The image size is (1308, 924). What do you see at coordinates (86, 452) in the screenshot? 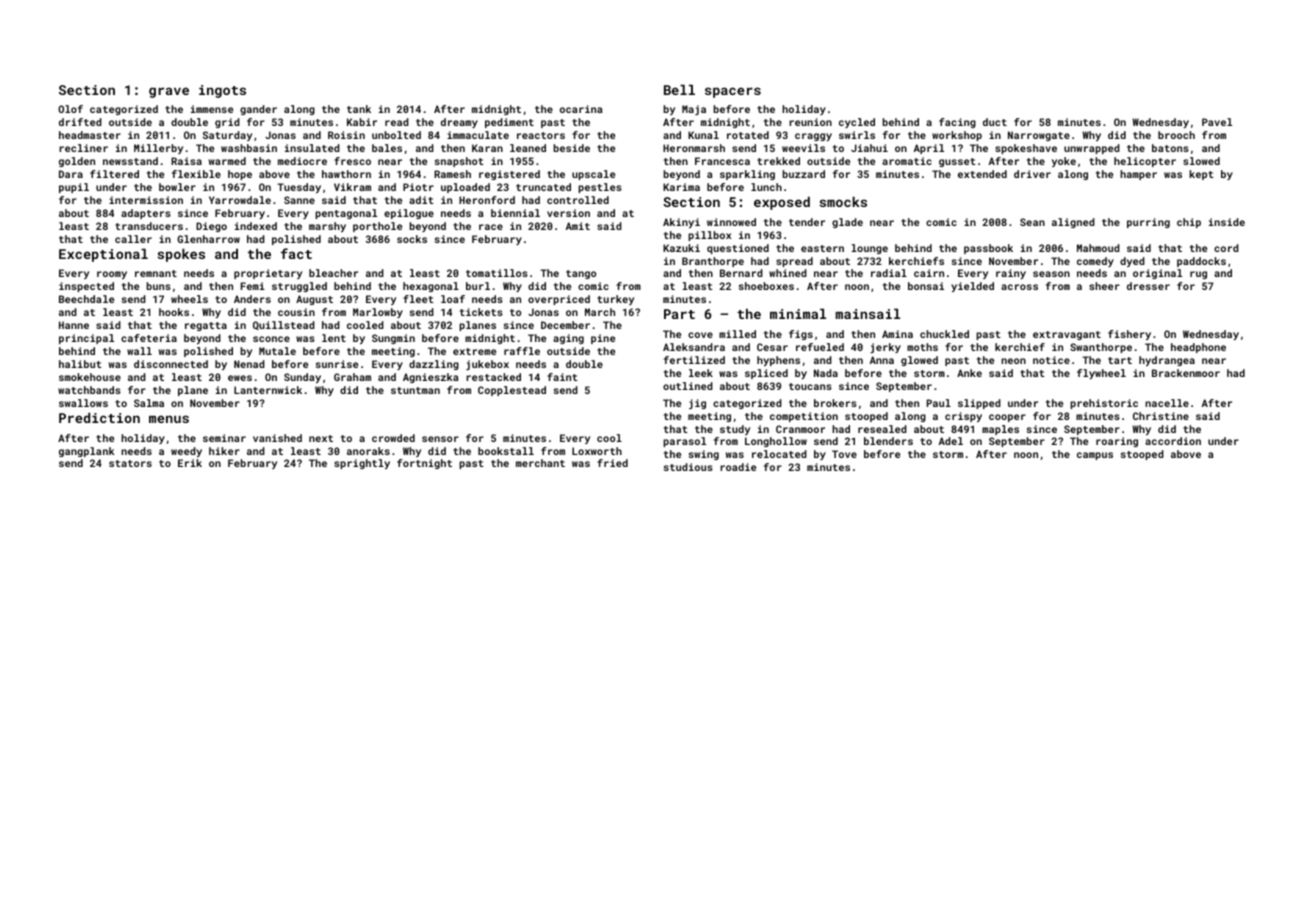
I see `gangplank` at bounding box center [86, 452].
